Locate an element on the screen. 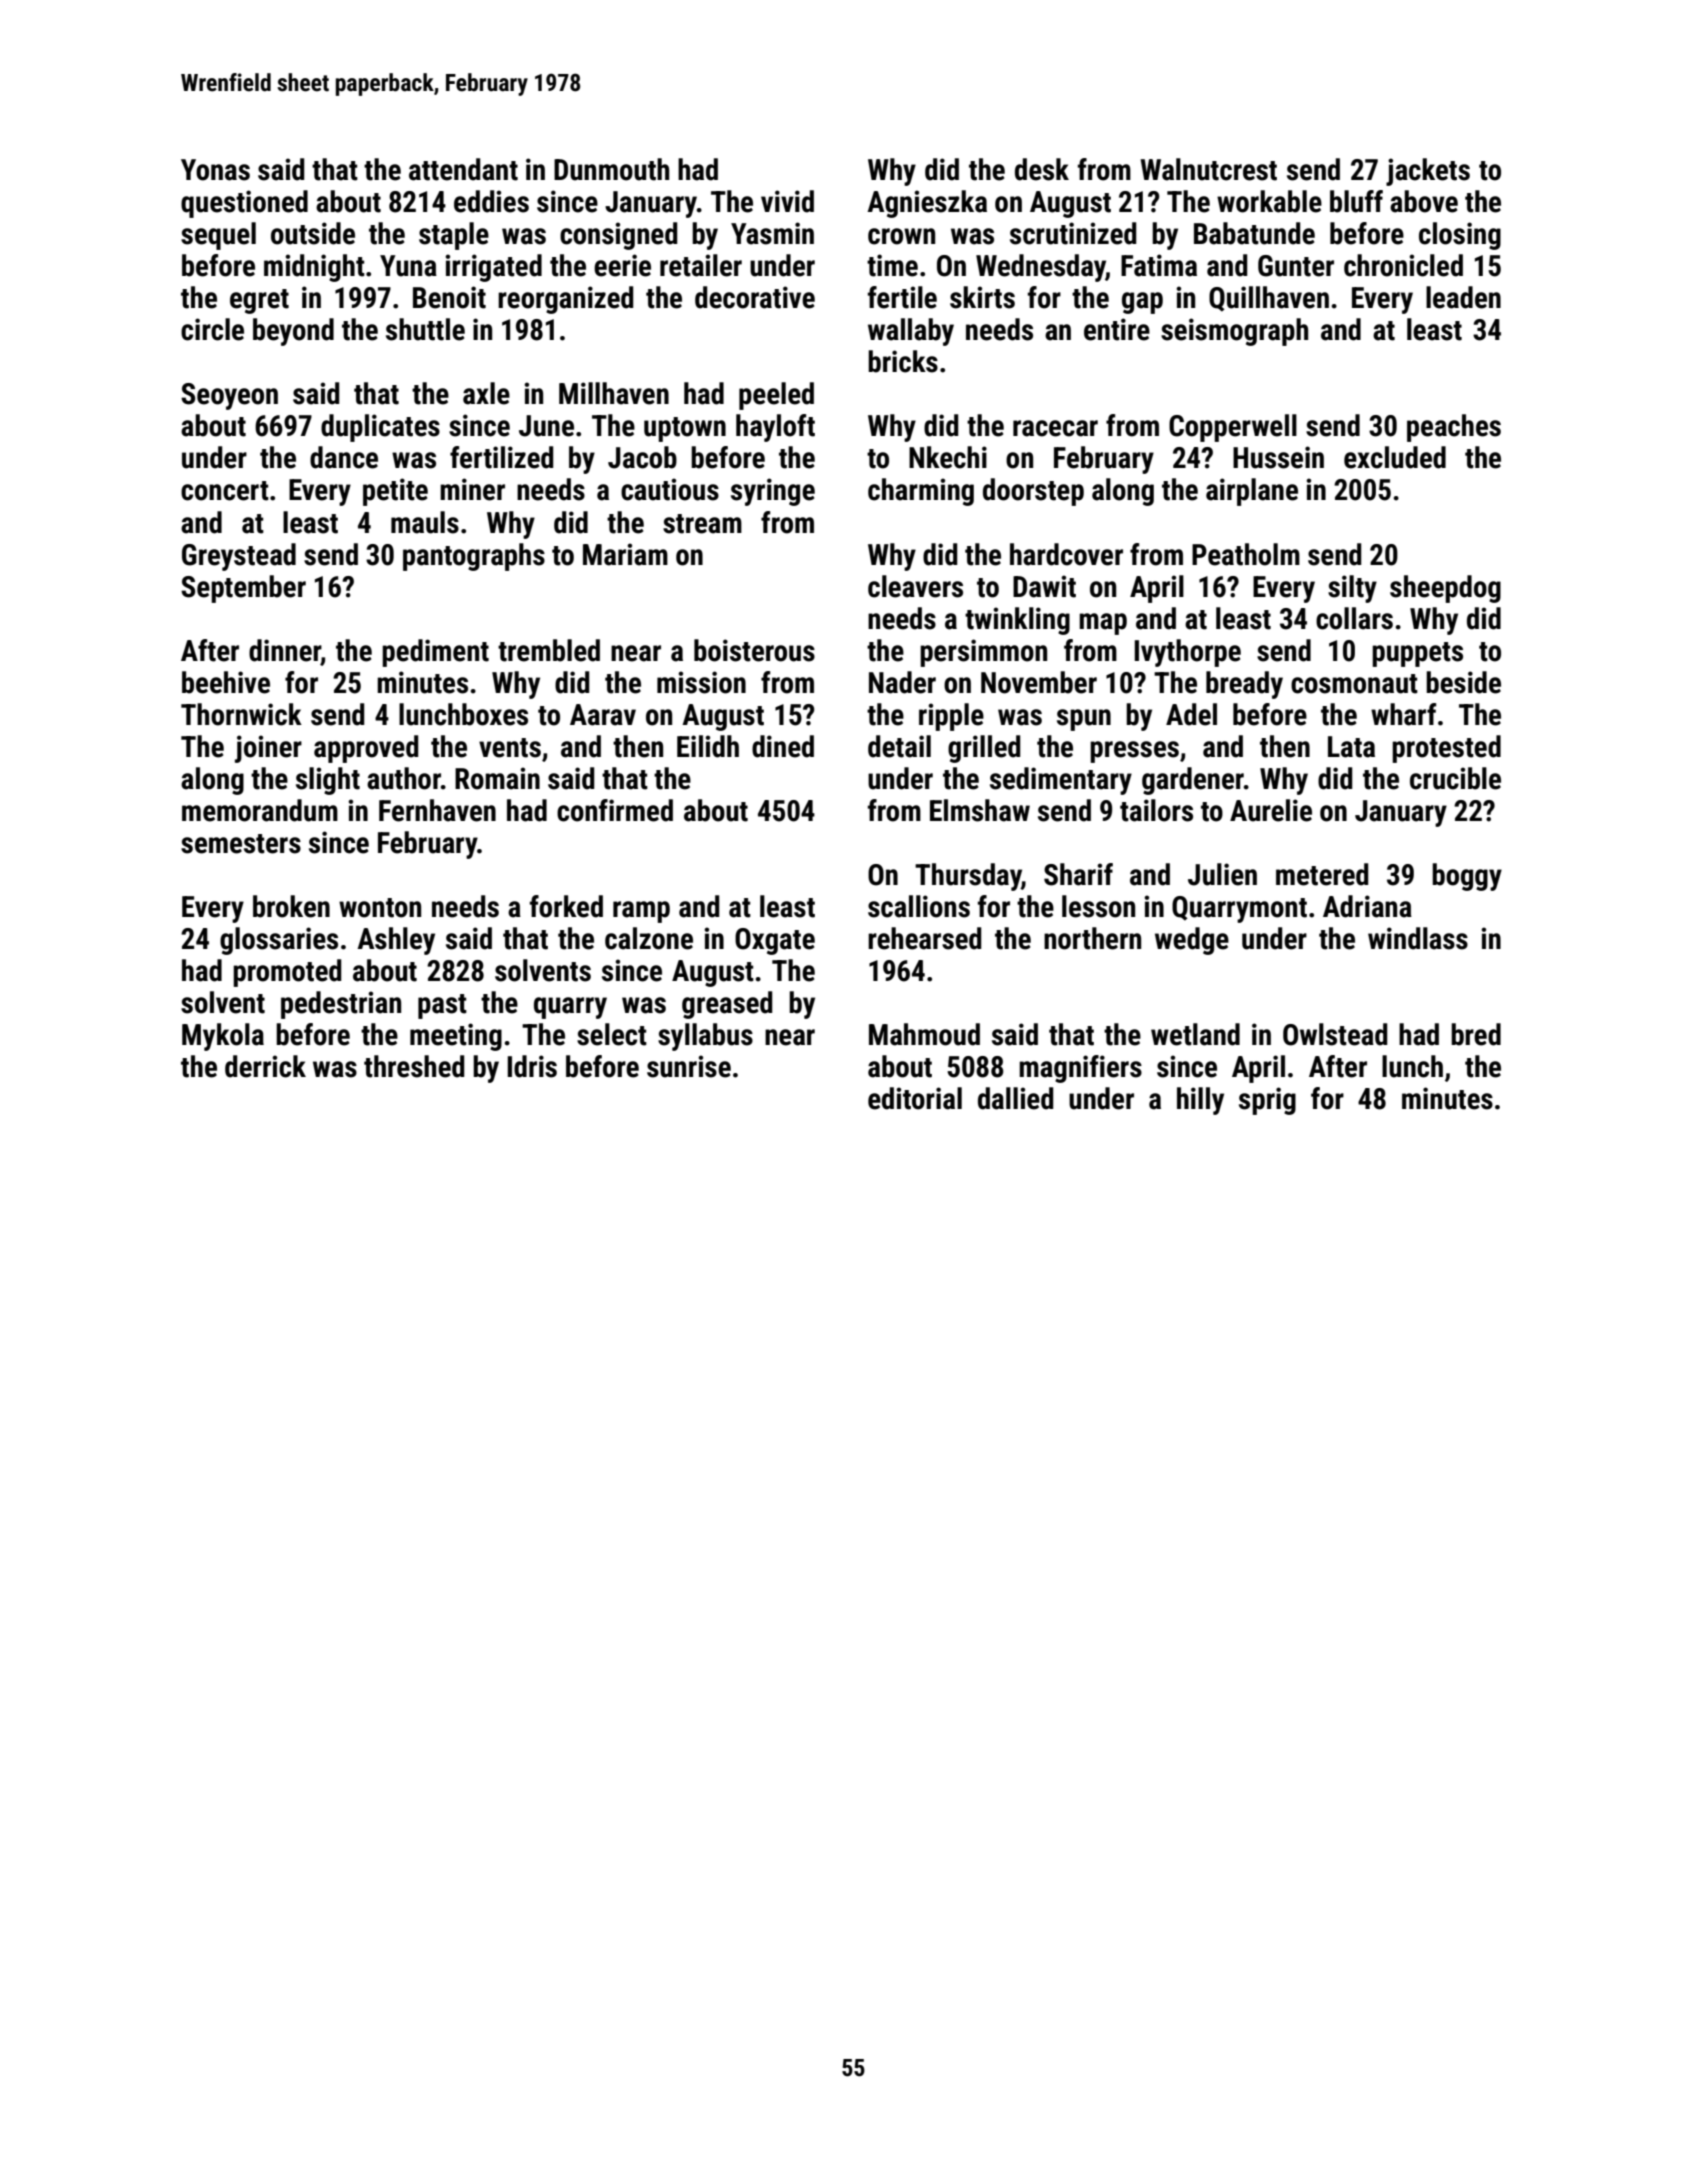 This screenshot has height=2178, width=1683. editorial is located at coordinates (915, 1098).
